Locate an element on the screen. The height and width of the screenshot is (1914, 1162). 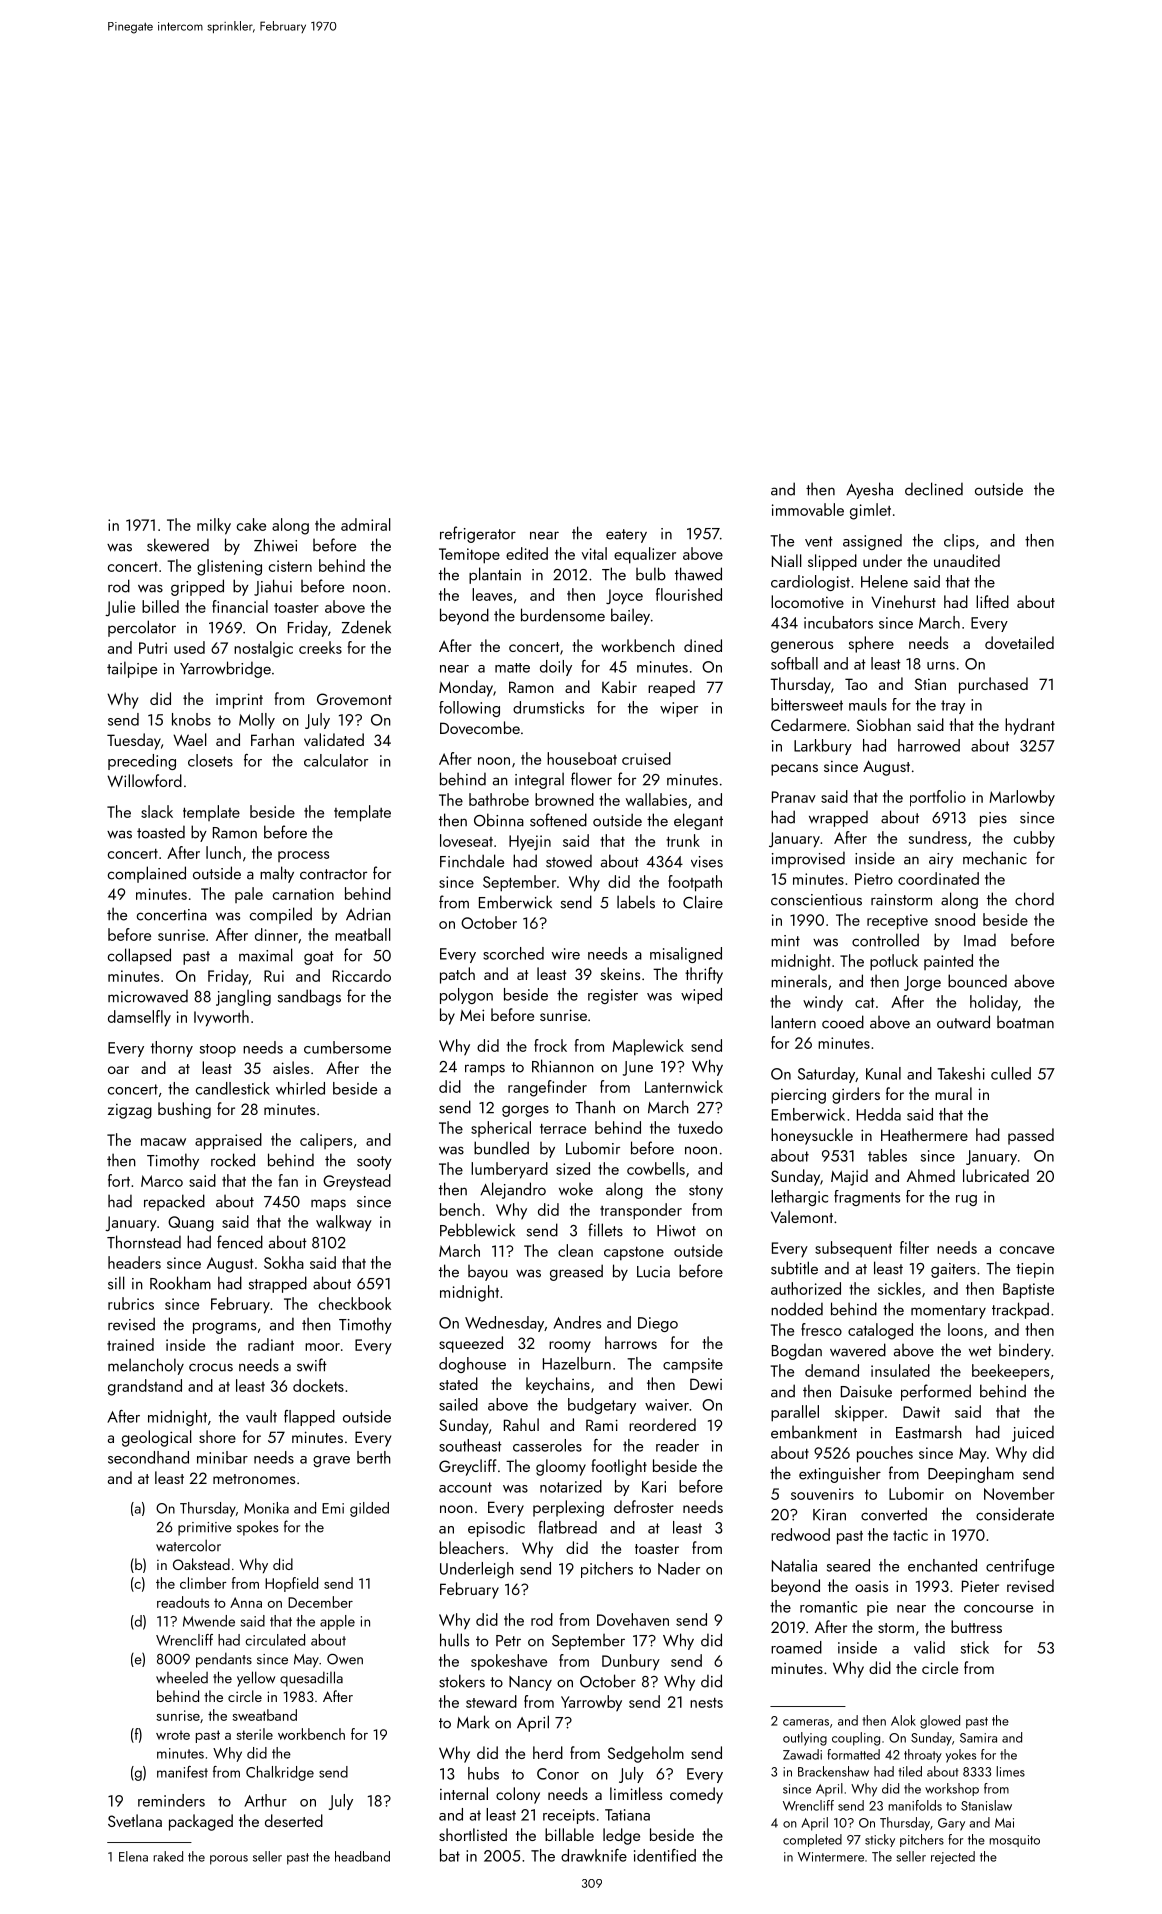
closets is located at coordinates (210, 760).
